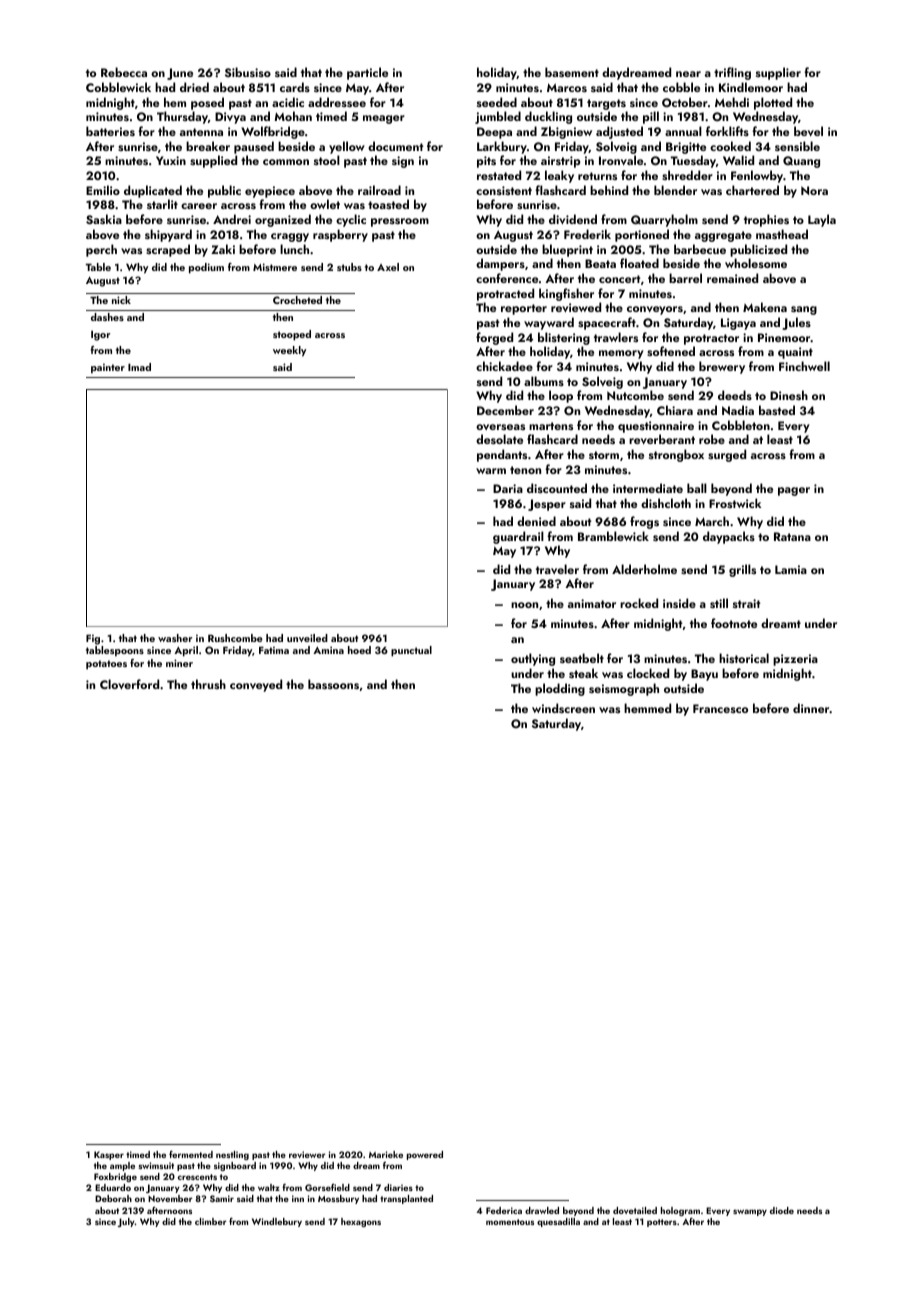  What do you see at coordinates (168, 235) in the document?
I see `shipyard` at bounding box center [168, 235].
